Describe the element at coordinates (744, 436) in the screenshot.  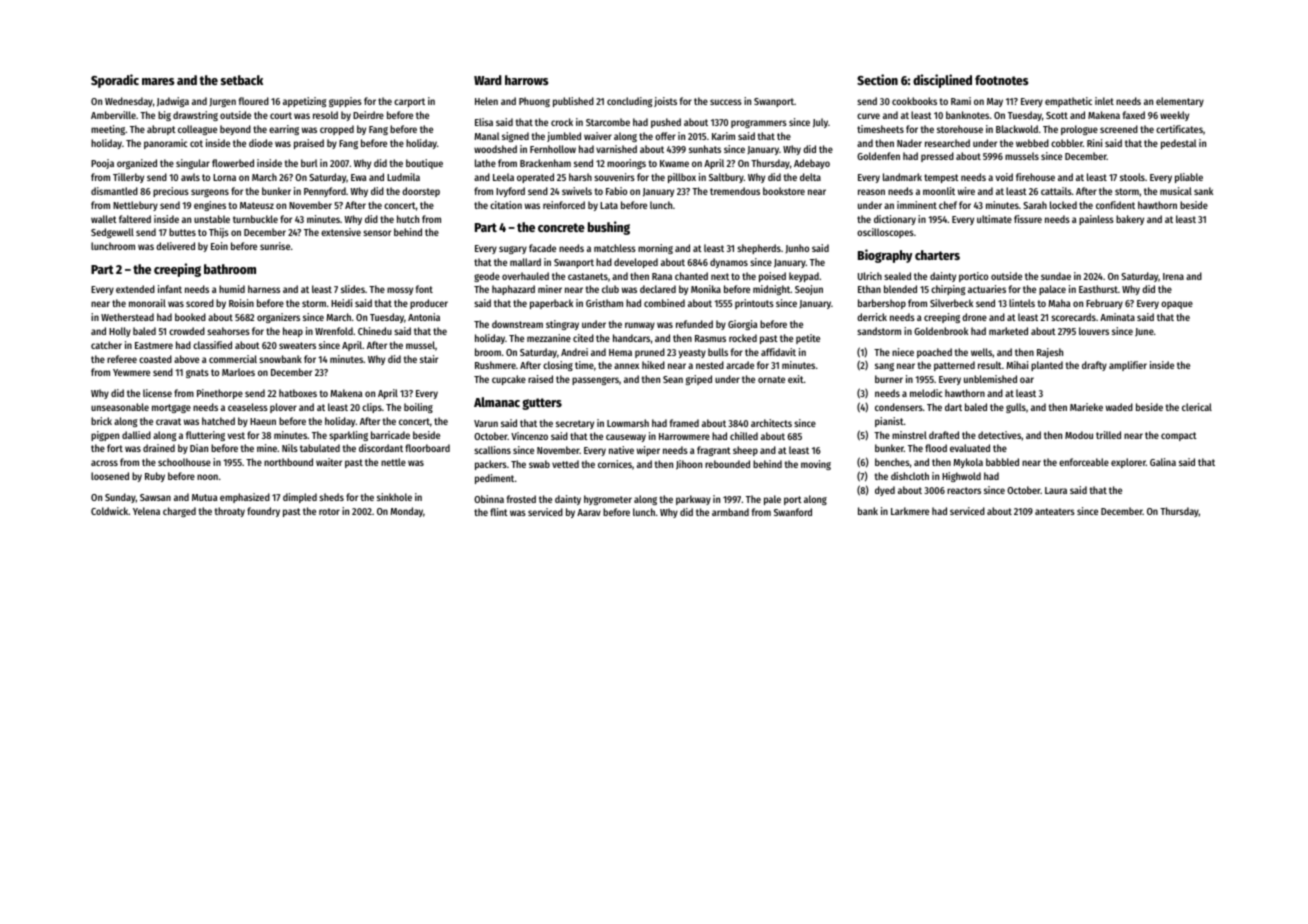
I see `chilled` at that location.
